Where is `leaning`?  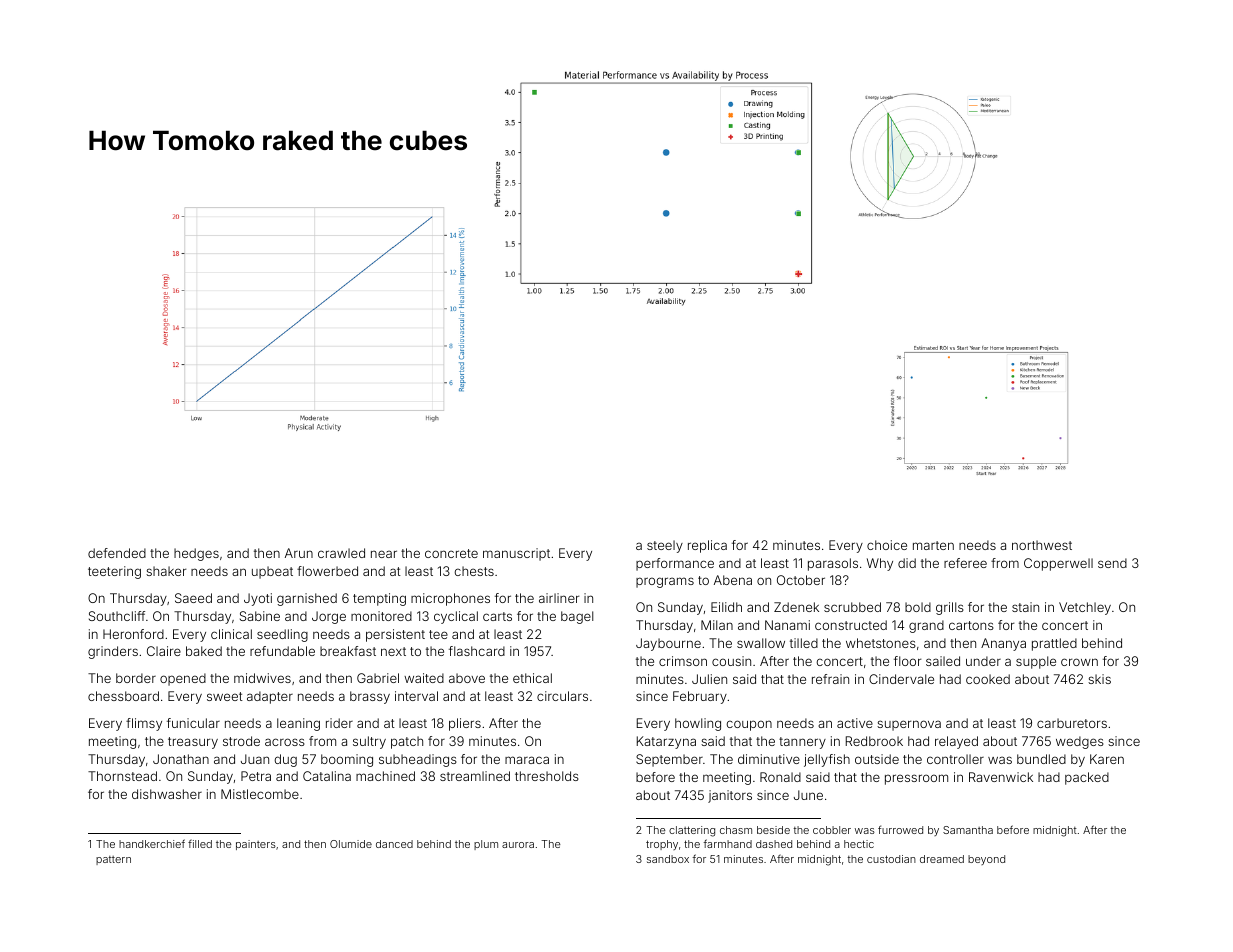 leaning is located at coordinates (298, 724).
